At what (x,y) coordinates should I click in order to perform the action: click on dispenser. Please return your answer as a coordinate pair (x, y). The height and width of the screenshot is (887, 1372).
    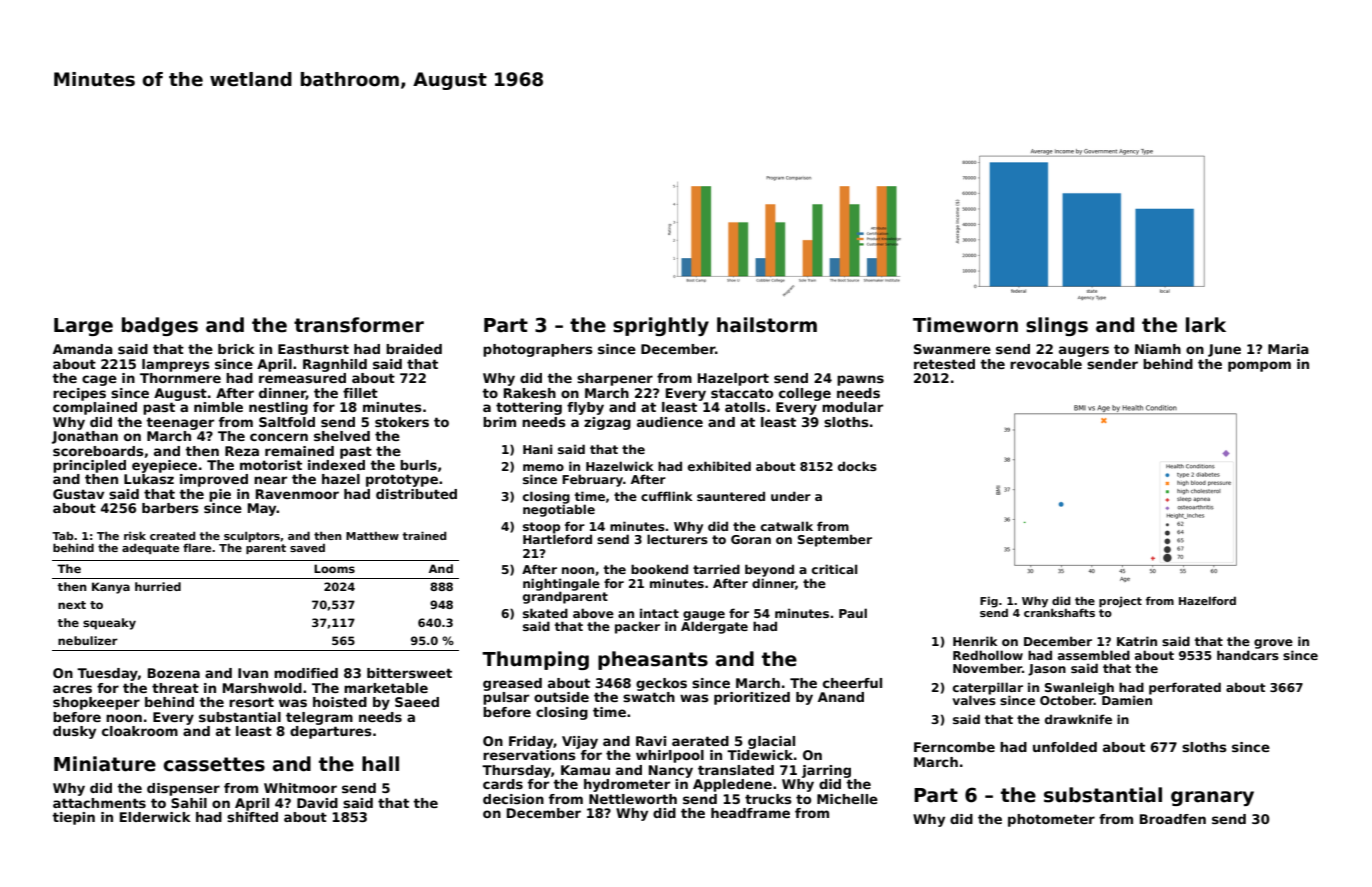
    Looking at the image, I should click on (183, 789).
